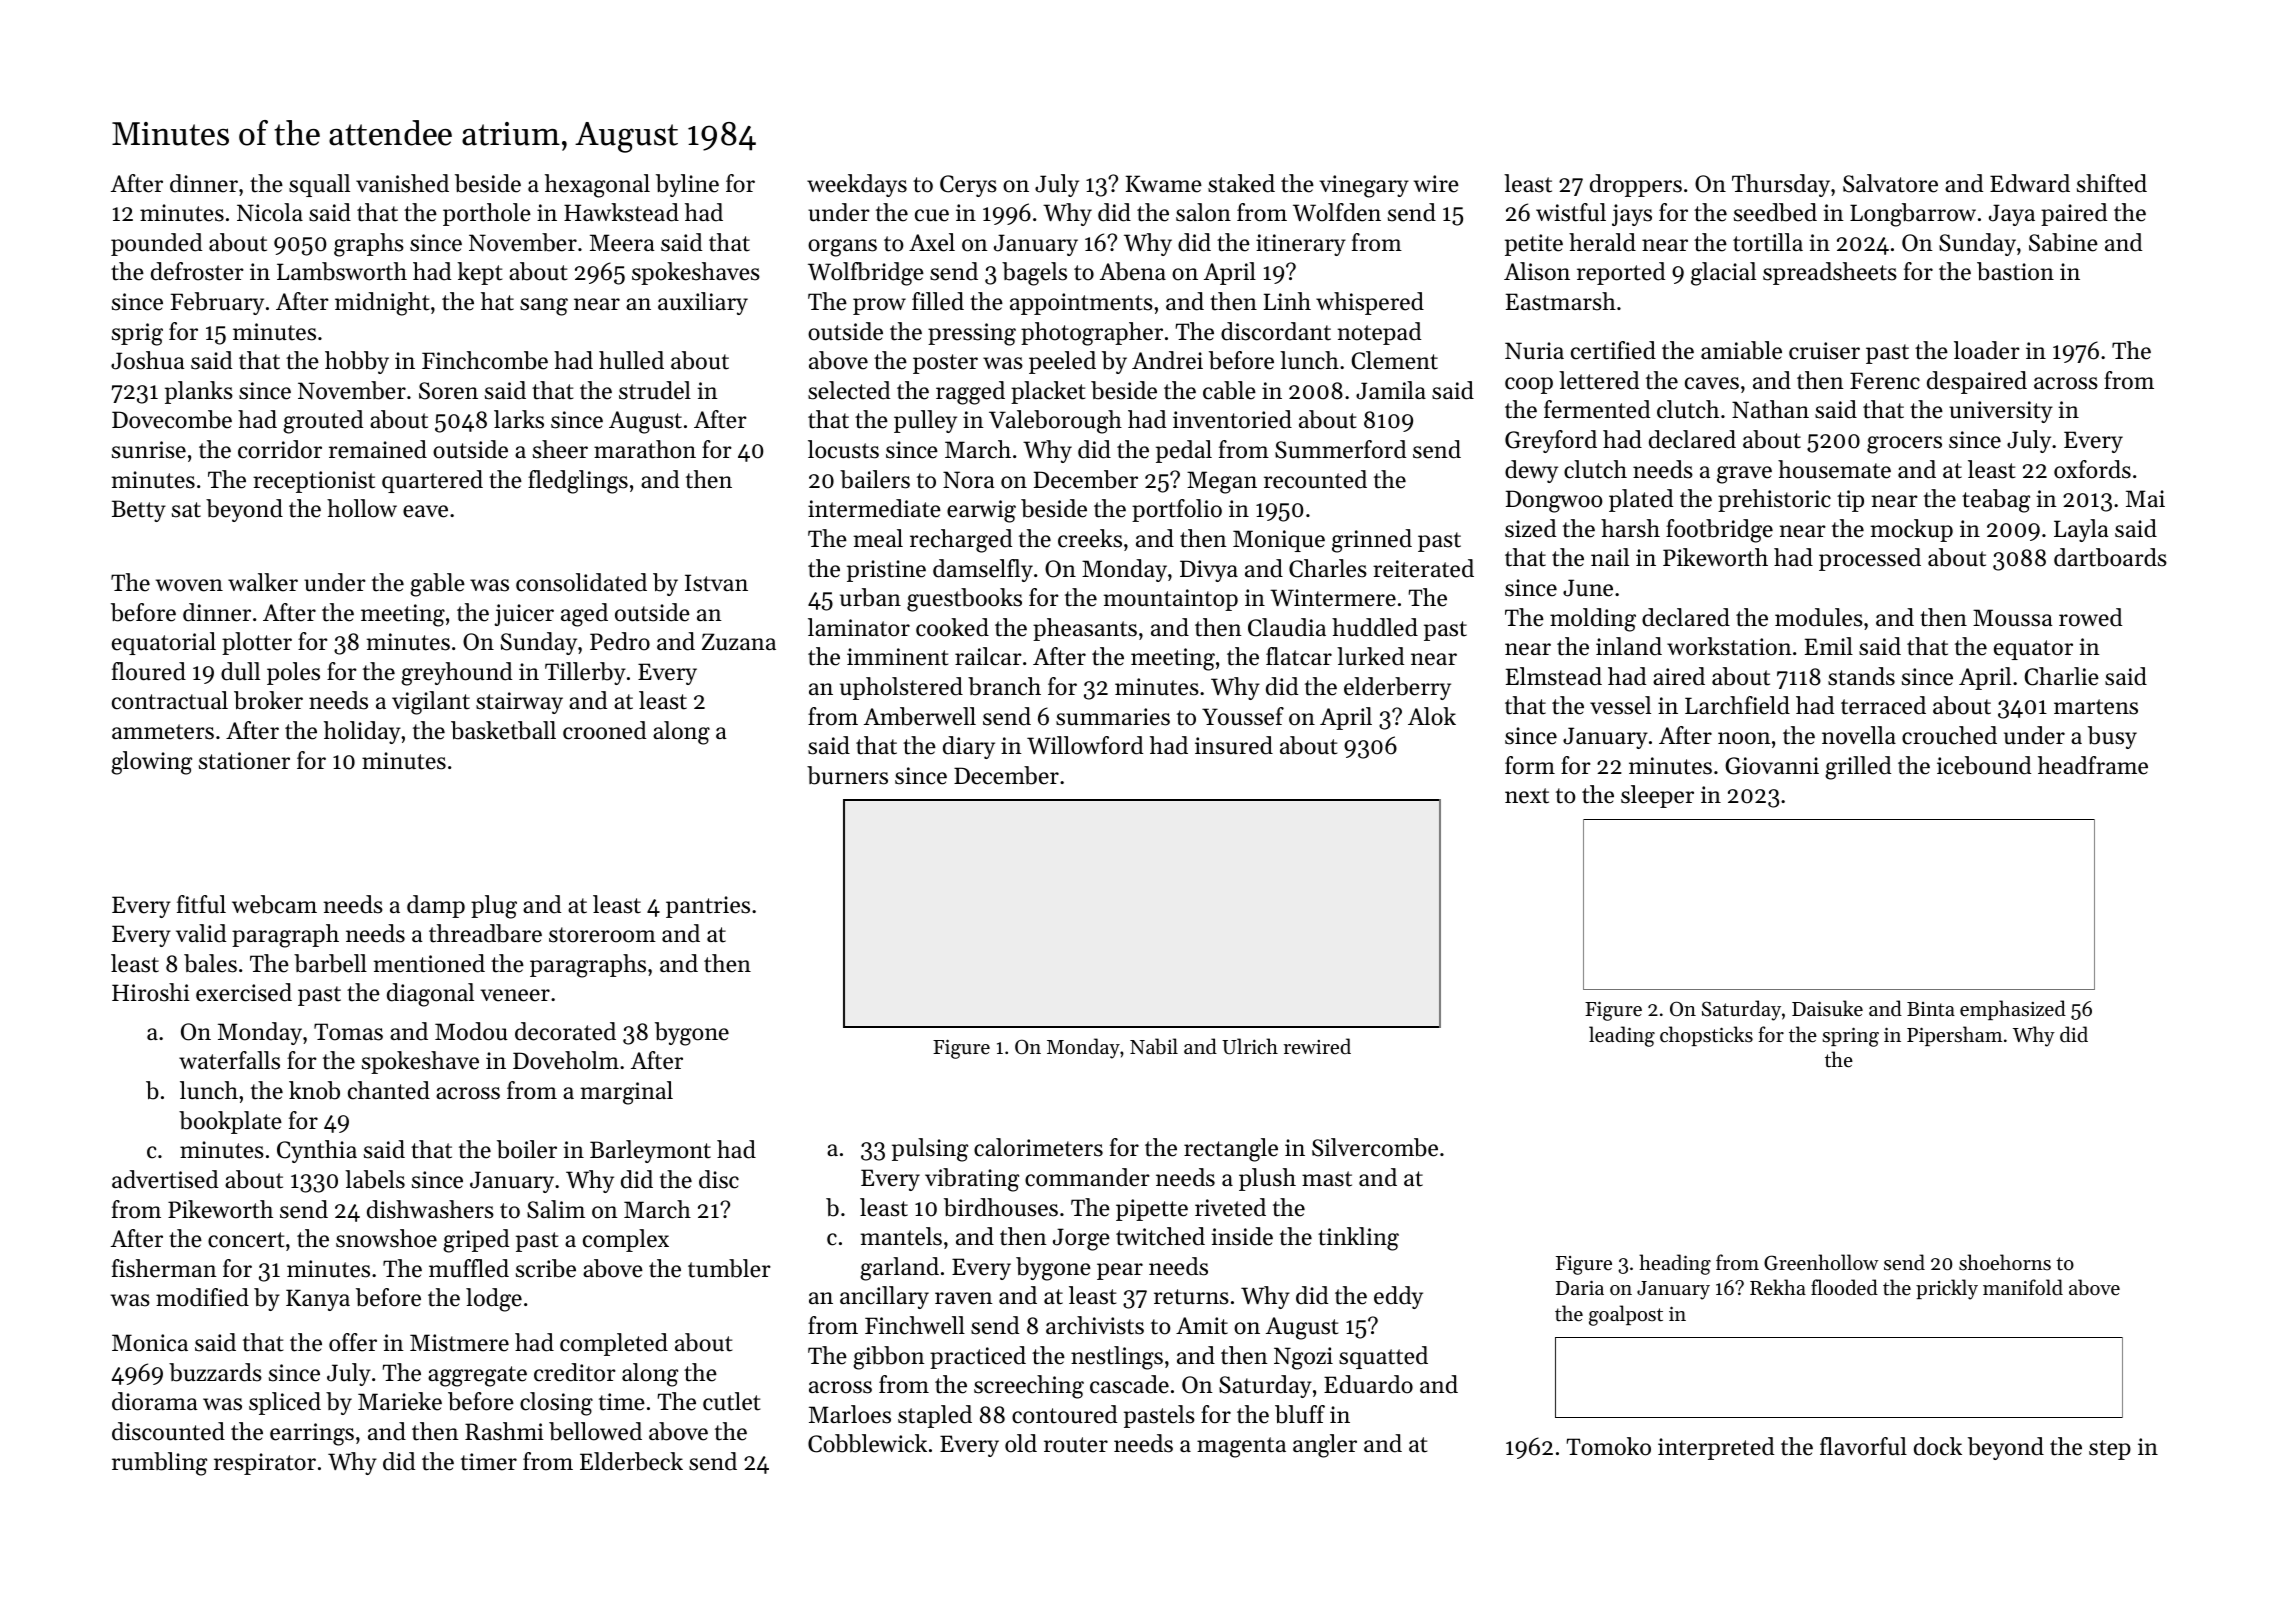 The width and height of the document is (2284, 1615). What do you see at coordinates (265, 1464) in the document?
I see `respirator` at bounding box center [265, 1464].
